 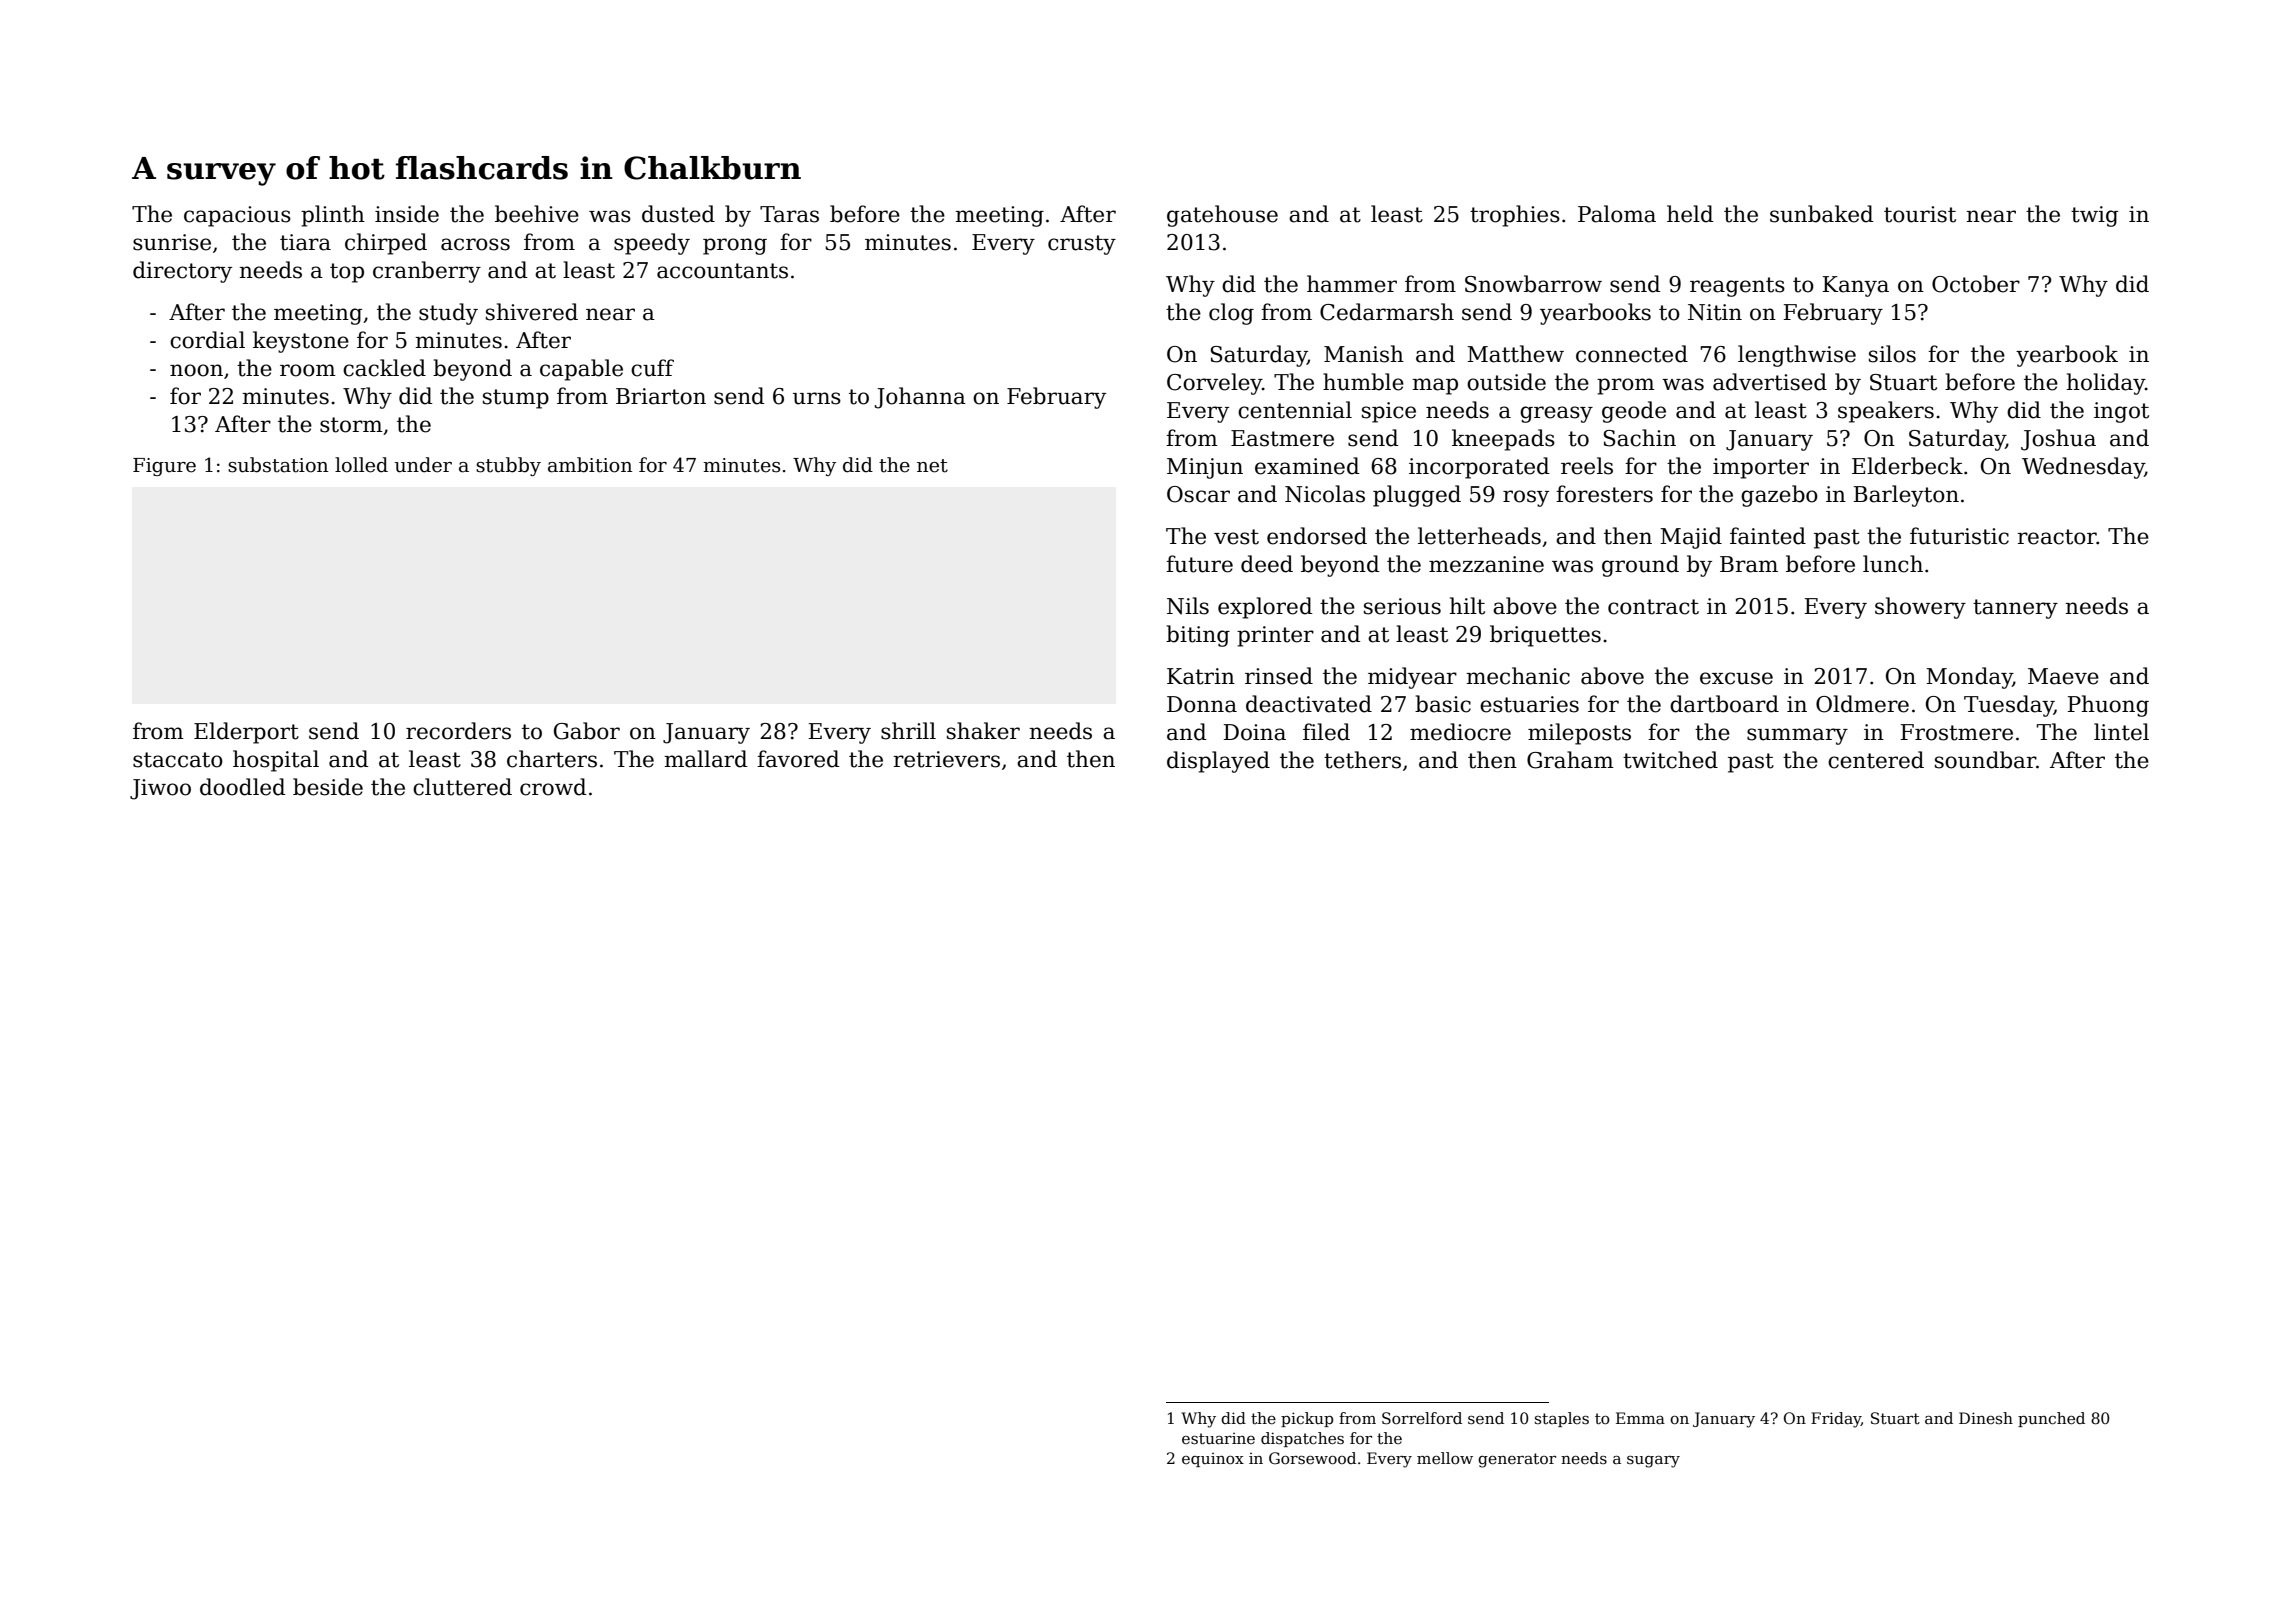 What do you see at coordinates (2015, 609) in the page?
I see `tannery` at bounding box center [2015, 609].
